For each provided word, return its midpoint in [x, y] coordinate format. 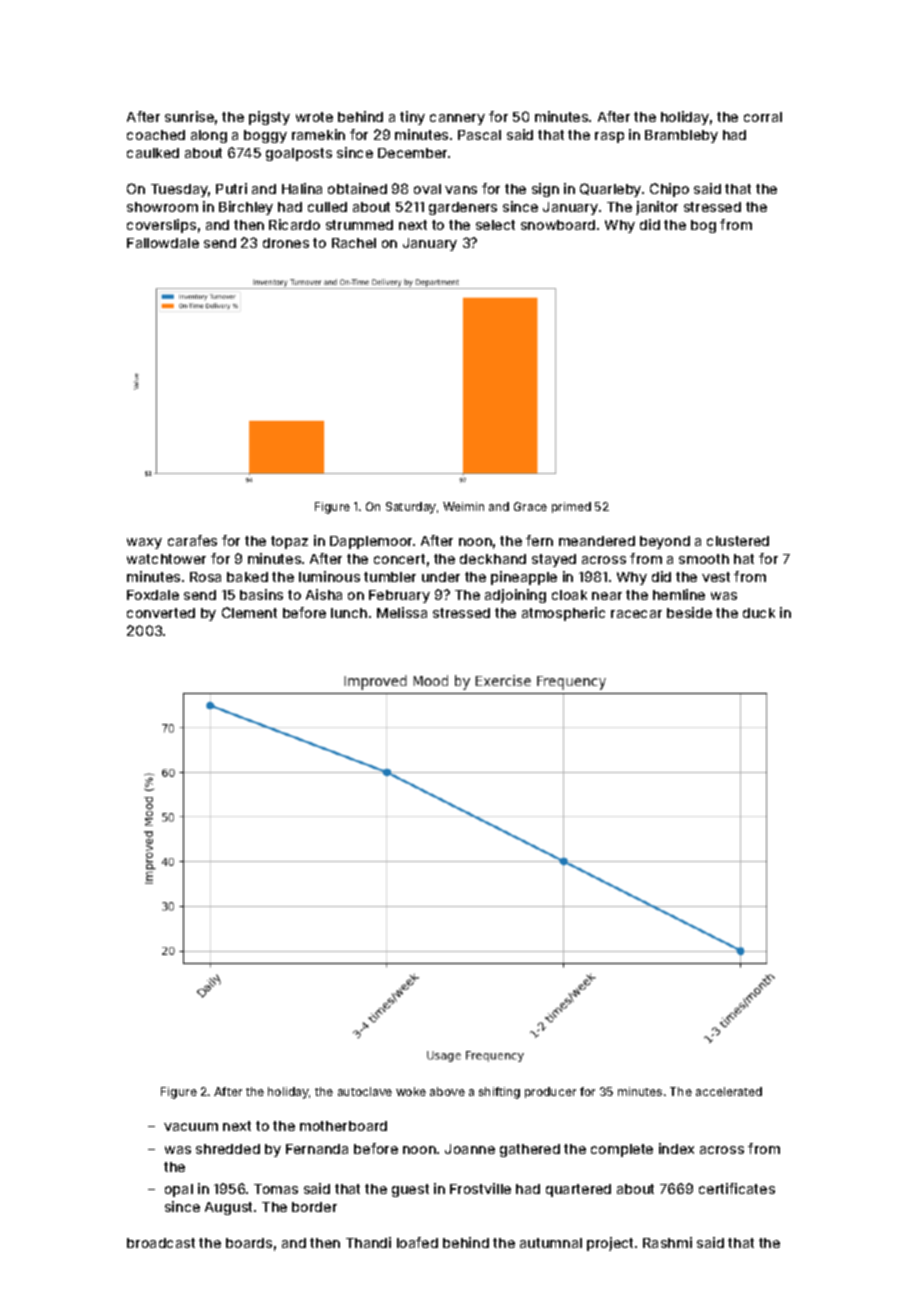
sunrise [189, 116]
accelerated [729, 1091]
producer [550, 1092]
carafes [192, 540]
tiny [412, 118]
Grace [530, 506]
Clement [249, 612]
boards [249, 1243]
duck [759, 613]
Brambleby [681, 136]
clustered [738, 541]
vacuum [191, 1127]
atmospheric [563, 614]
